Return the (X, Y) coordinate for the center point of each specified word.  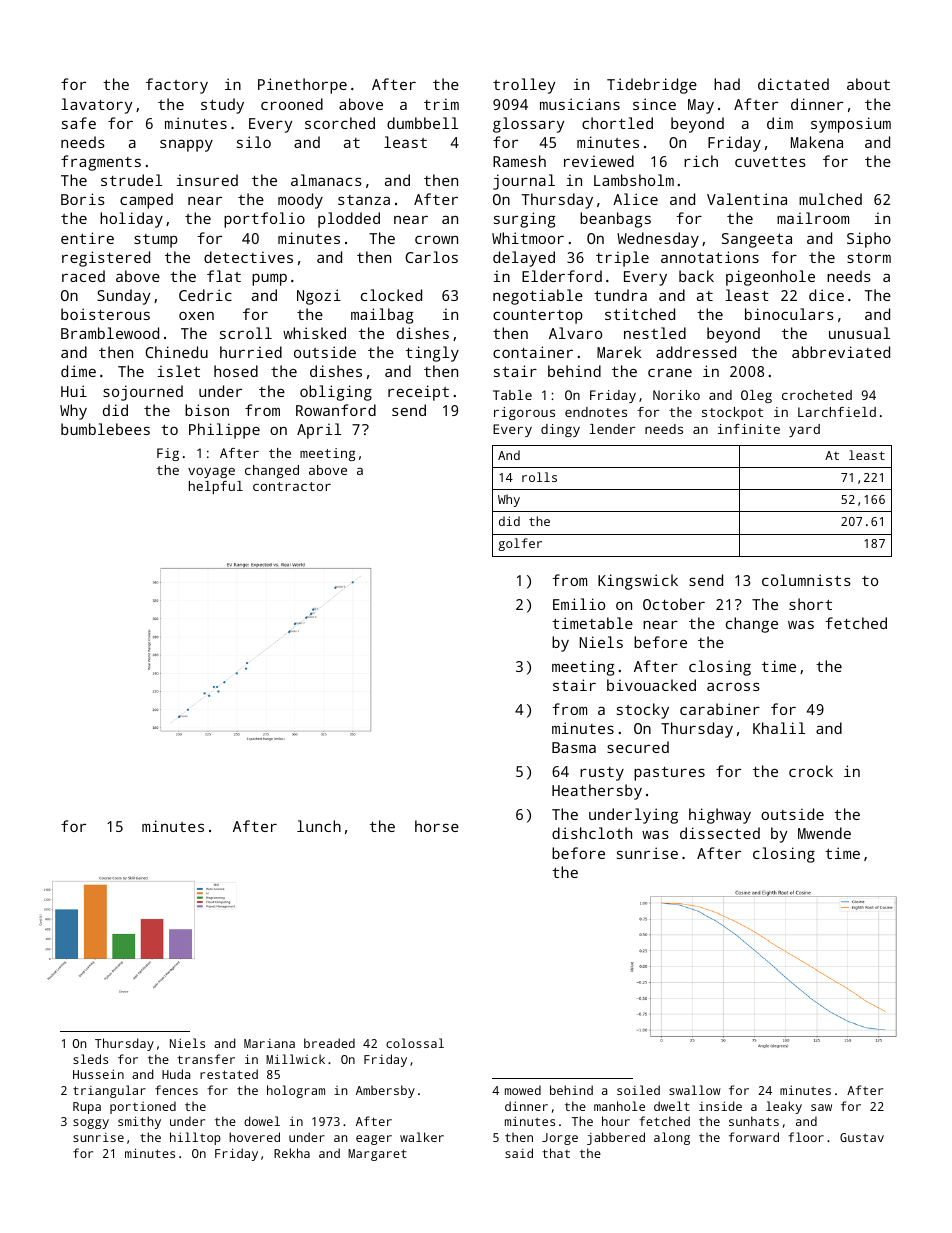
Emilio (579, 604)
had (727, 84)
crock (811, 771)
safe (79, 123)
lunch (319, 826)
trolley (524, 86)
